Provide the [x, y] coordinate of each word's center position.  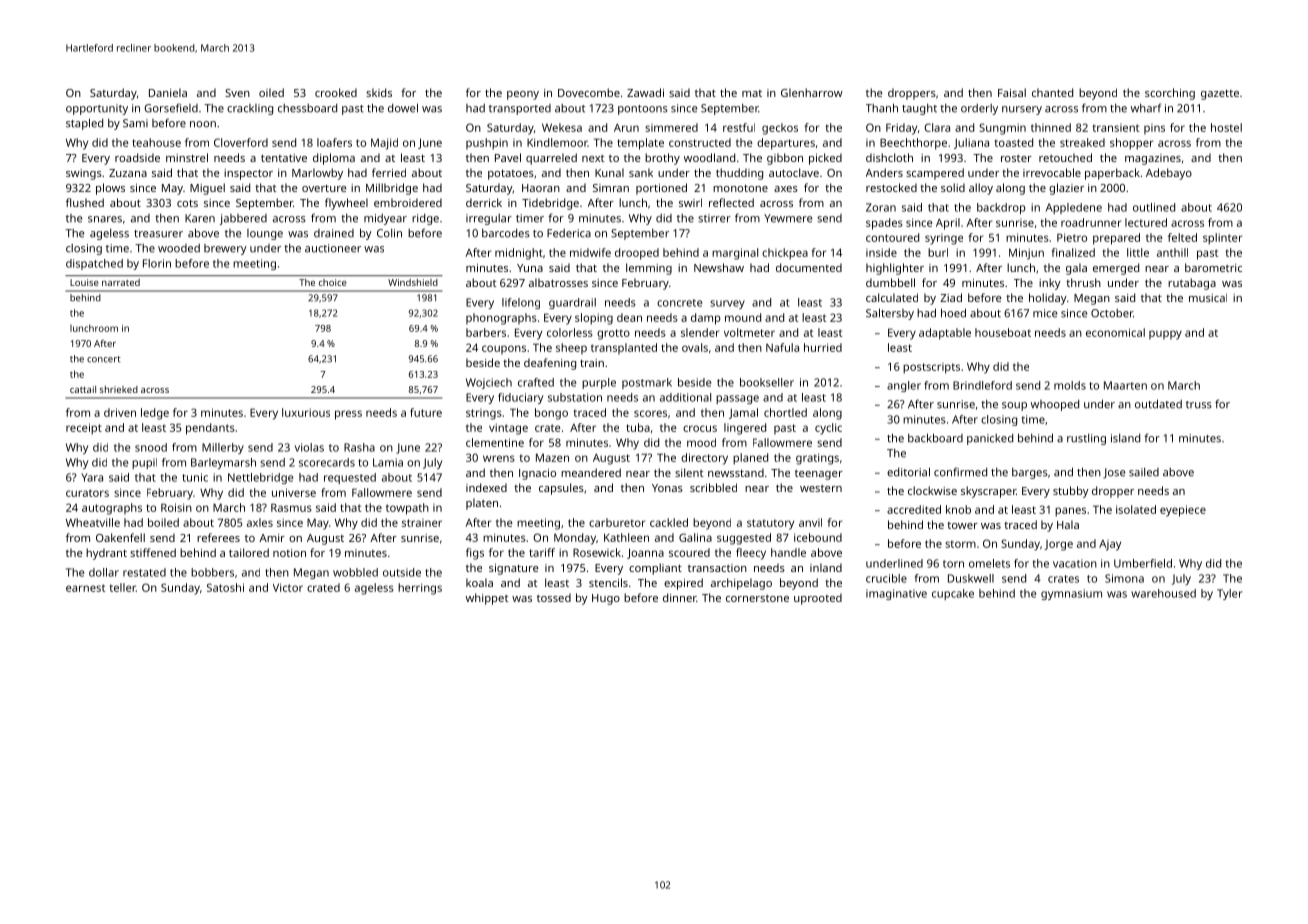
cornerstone [757, 598]
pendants [210, 429]
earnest [85, 588]
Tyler [1230, 594]
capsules [561, 489]
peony [523, 95]
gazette [1220, 94]
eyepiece [1183, 511]
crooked [336, 92]
